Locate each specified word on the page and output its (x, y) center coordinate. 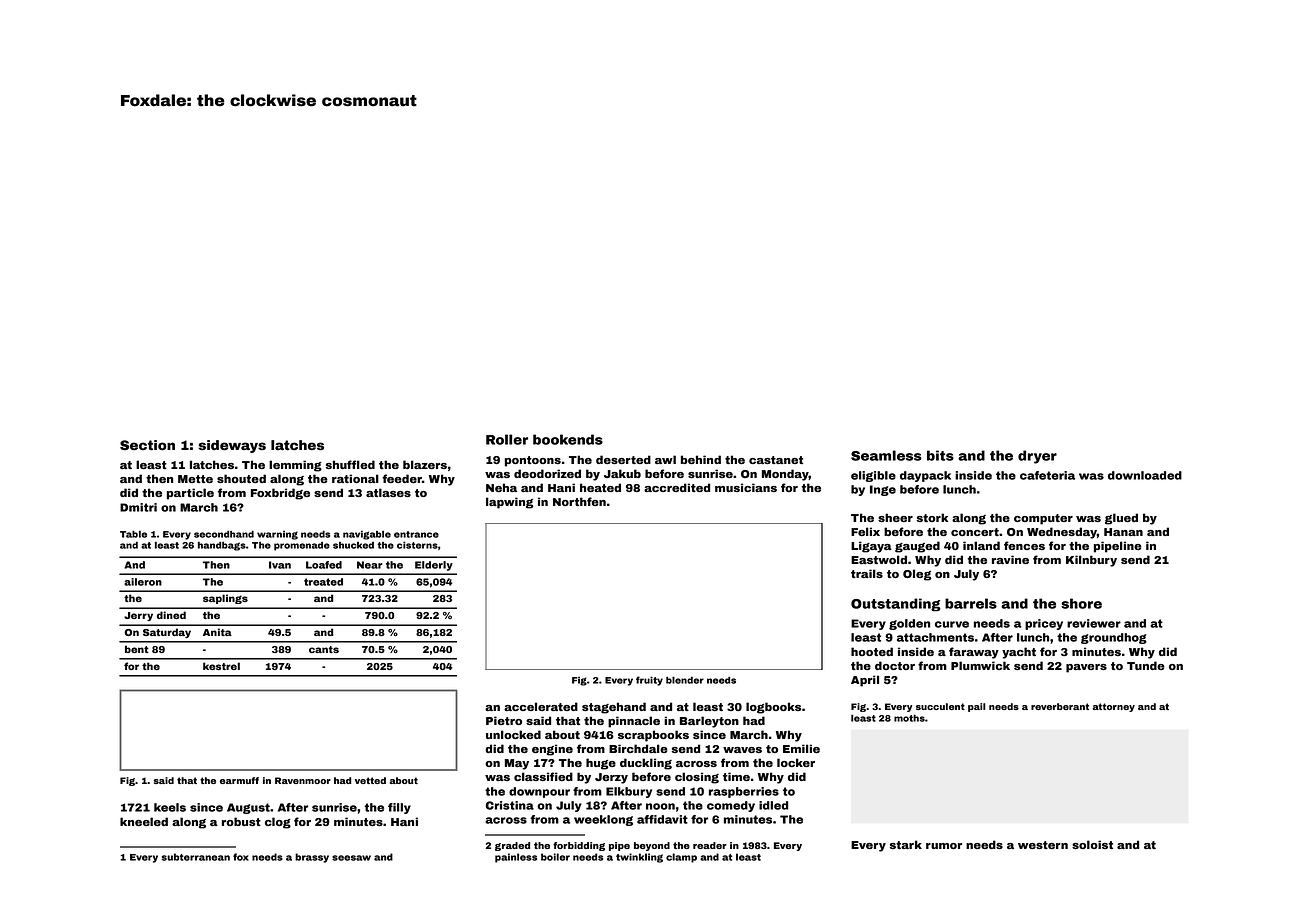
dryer (1037, 457)
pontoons (533, 461)
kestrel (221, 666)
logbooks (773, 708)
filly (399, 808)
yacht (1019, 653)
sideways (232, 446)
